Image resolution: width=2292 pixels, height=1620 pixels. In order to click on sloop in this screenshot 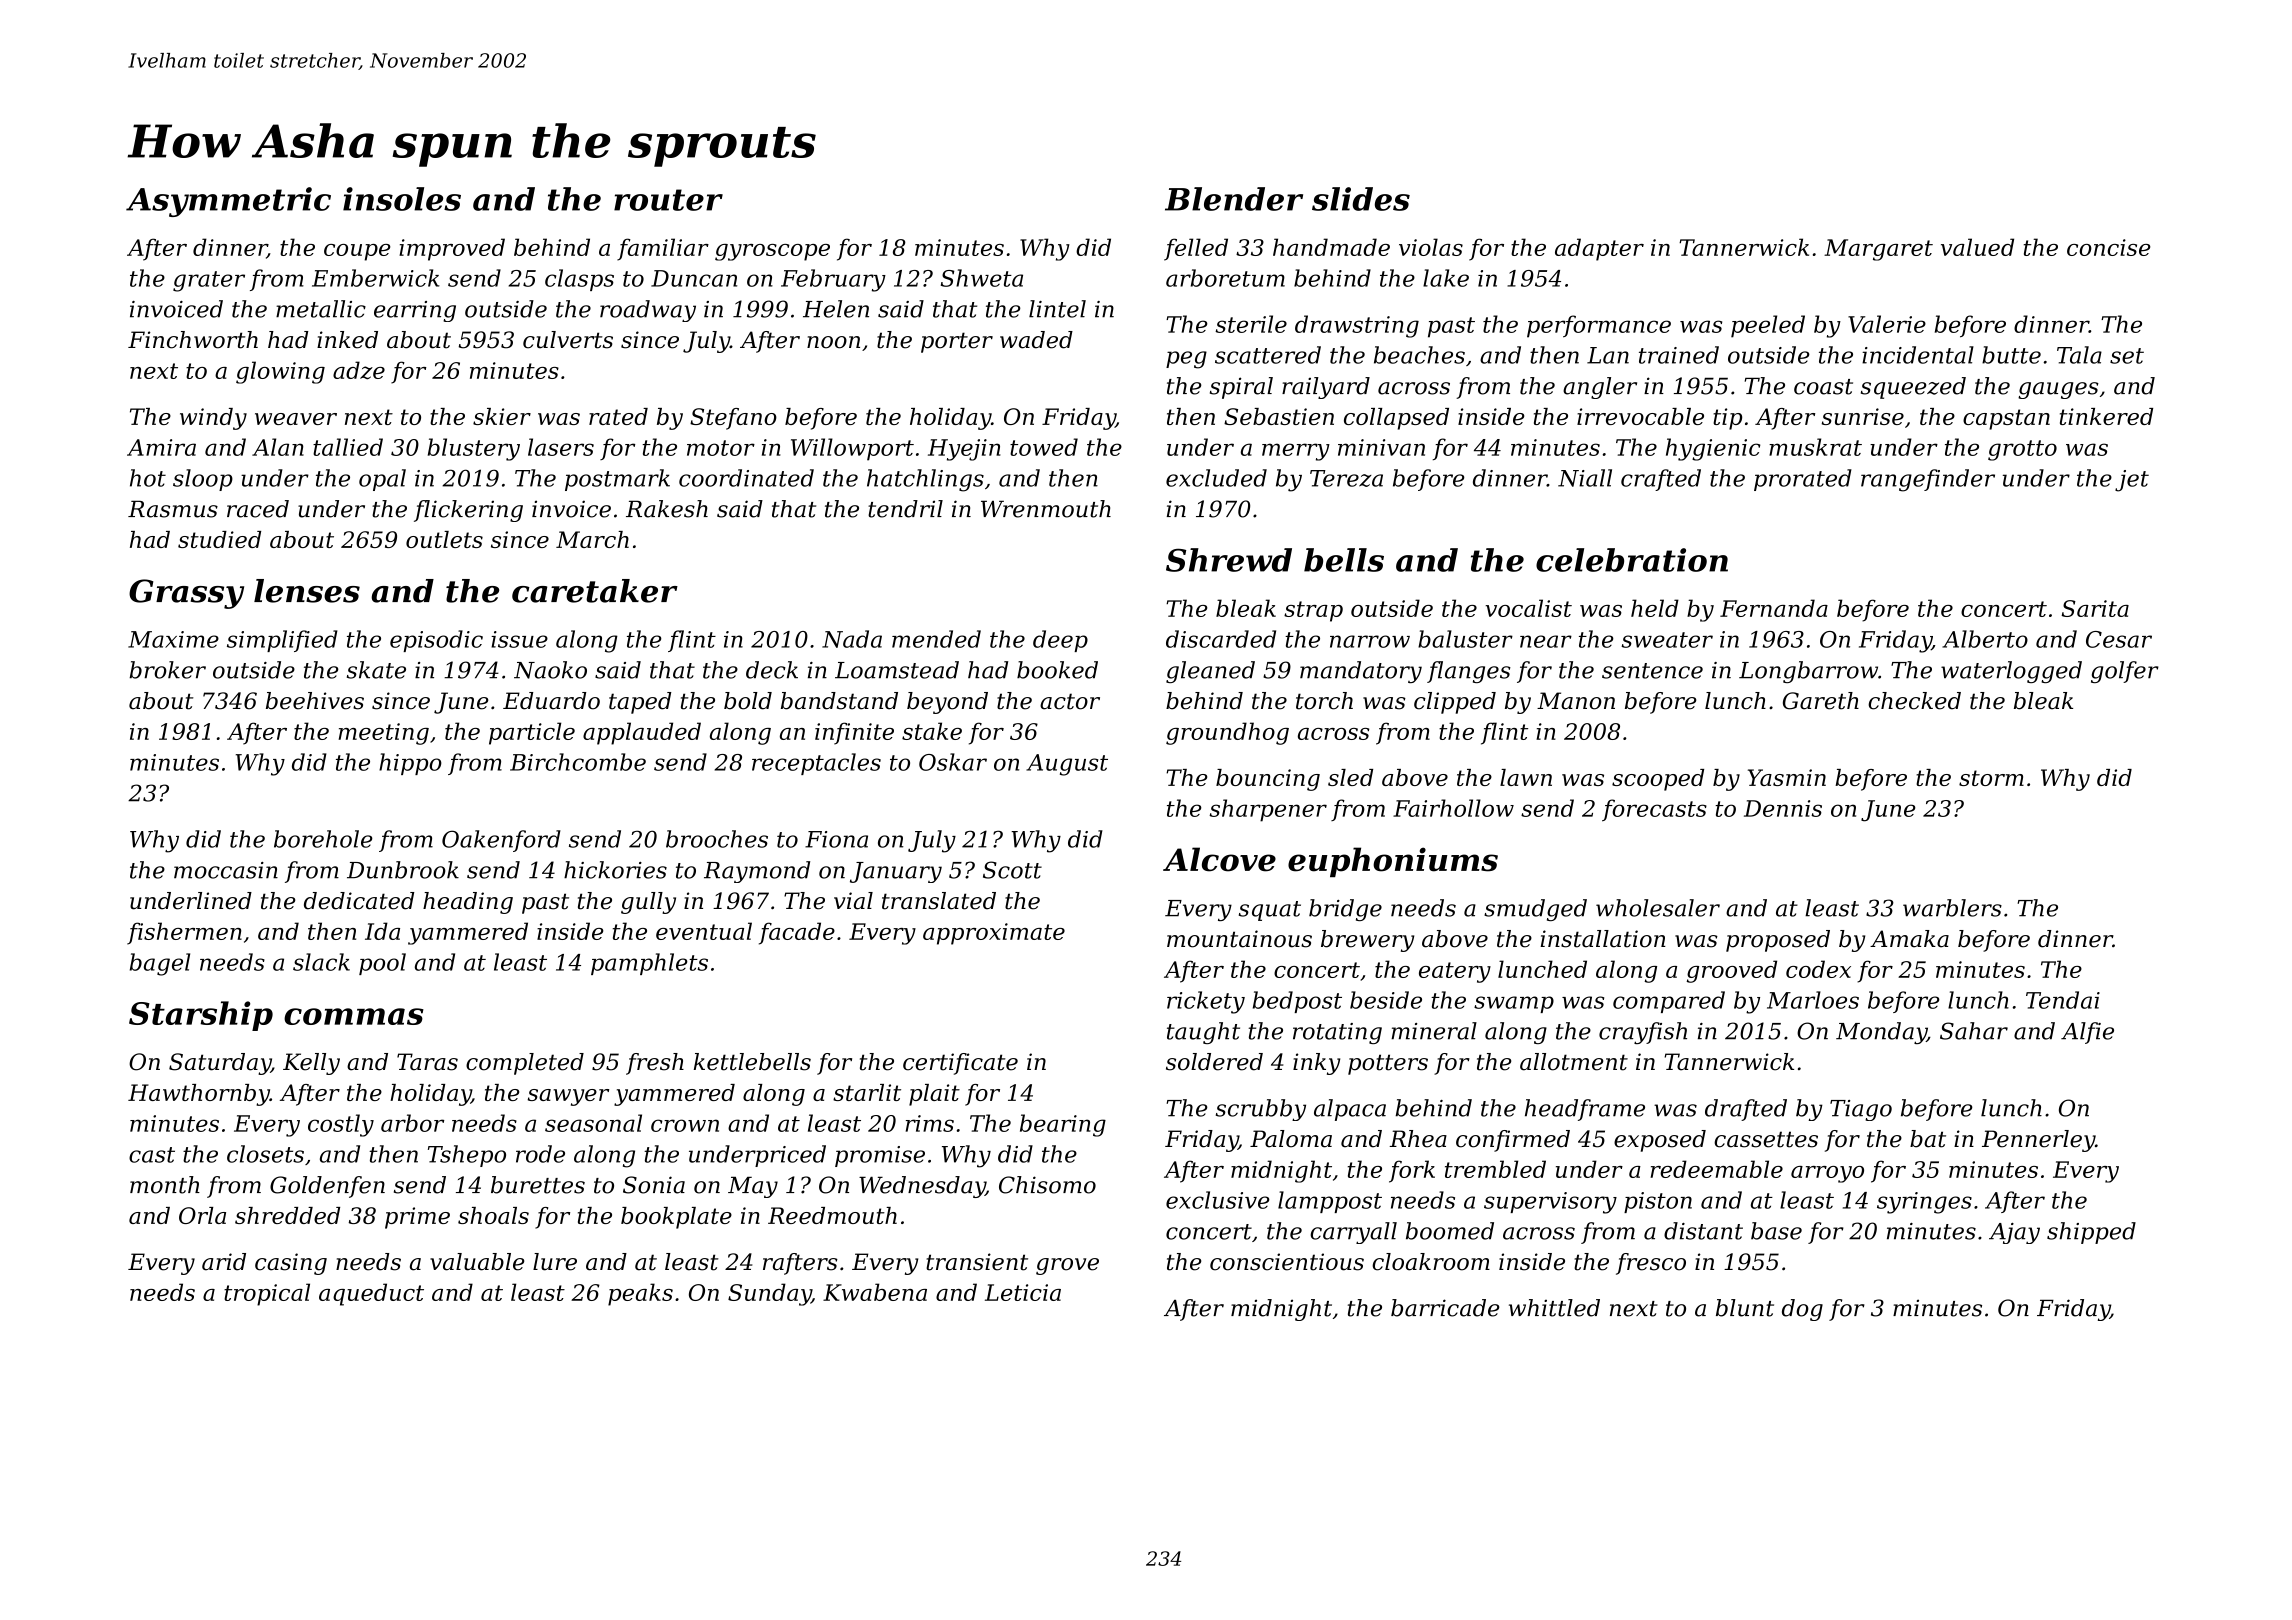, I will do `click(203, 480)`.
